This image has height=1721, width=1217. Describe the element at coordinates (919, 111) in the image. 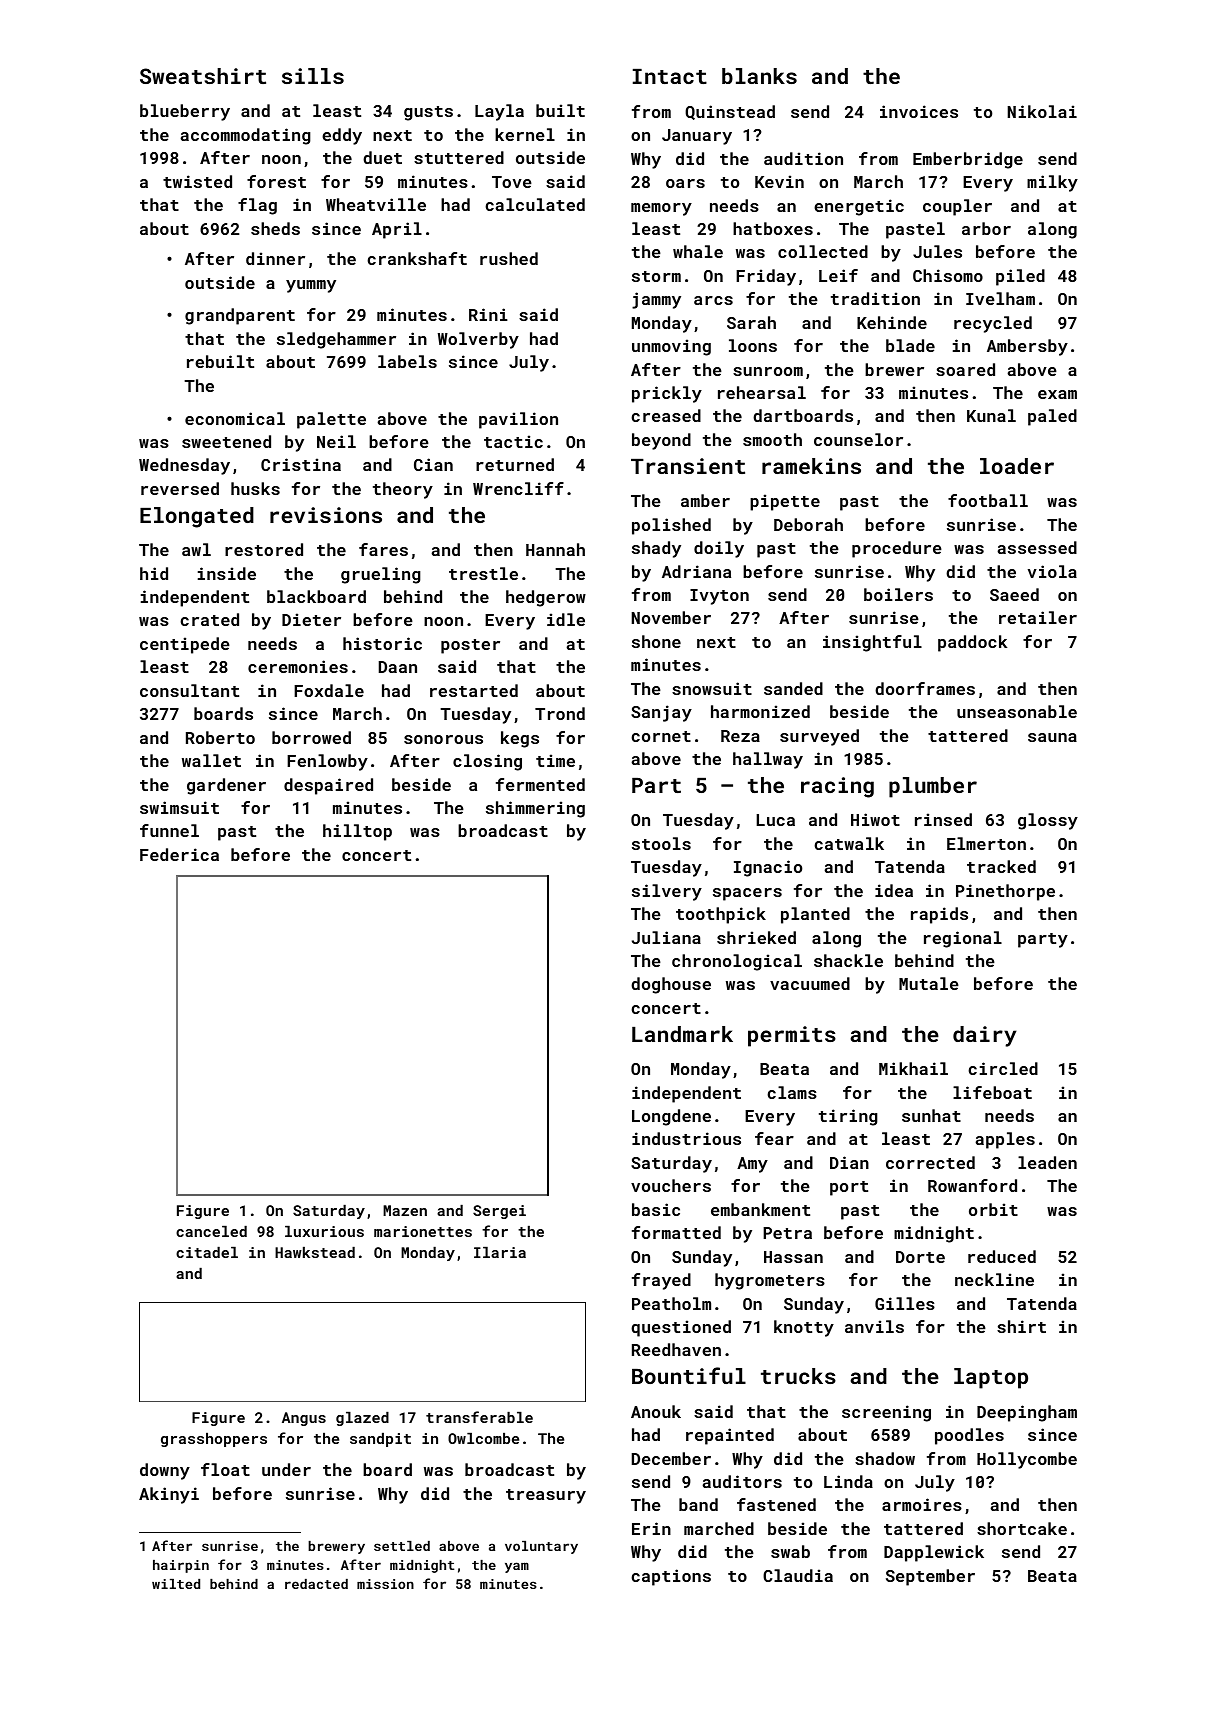

I see `invoices` at that location.
